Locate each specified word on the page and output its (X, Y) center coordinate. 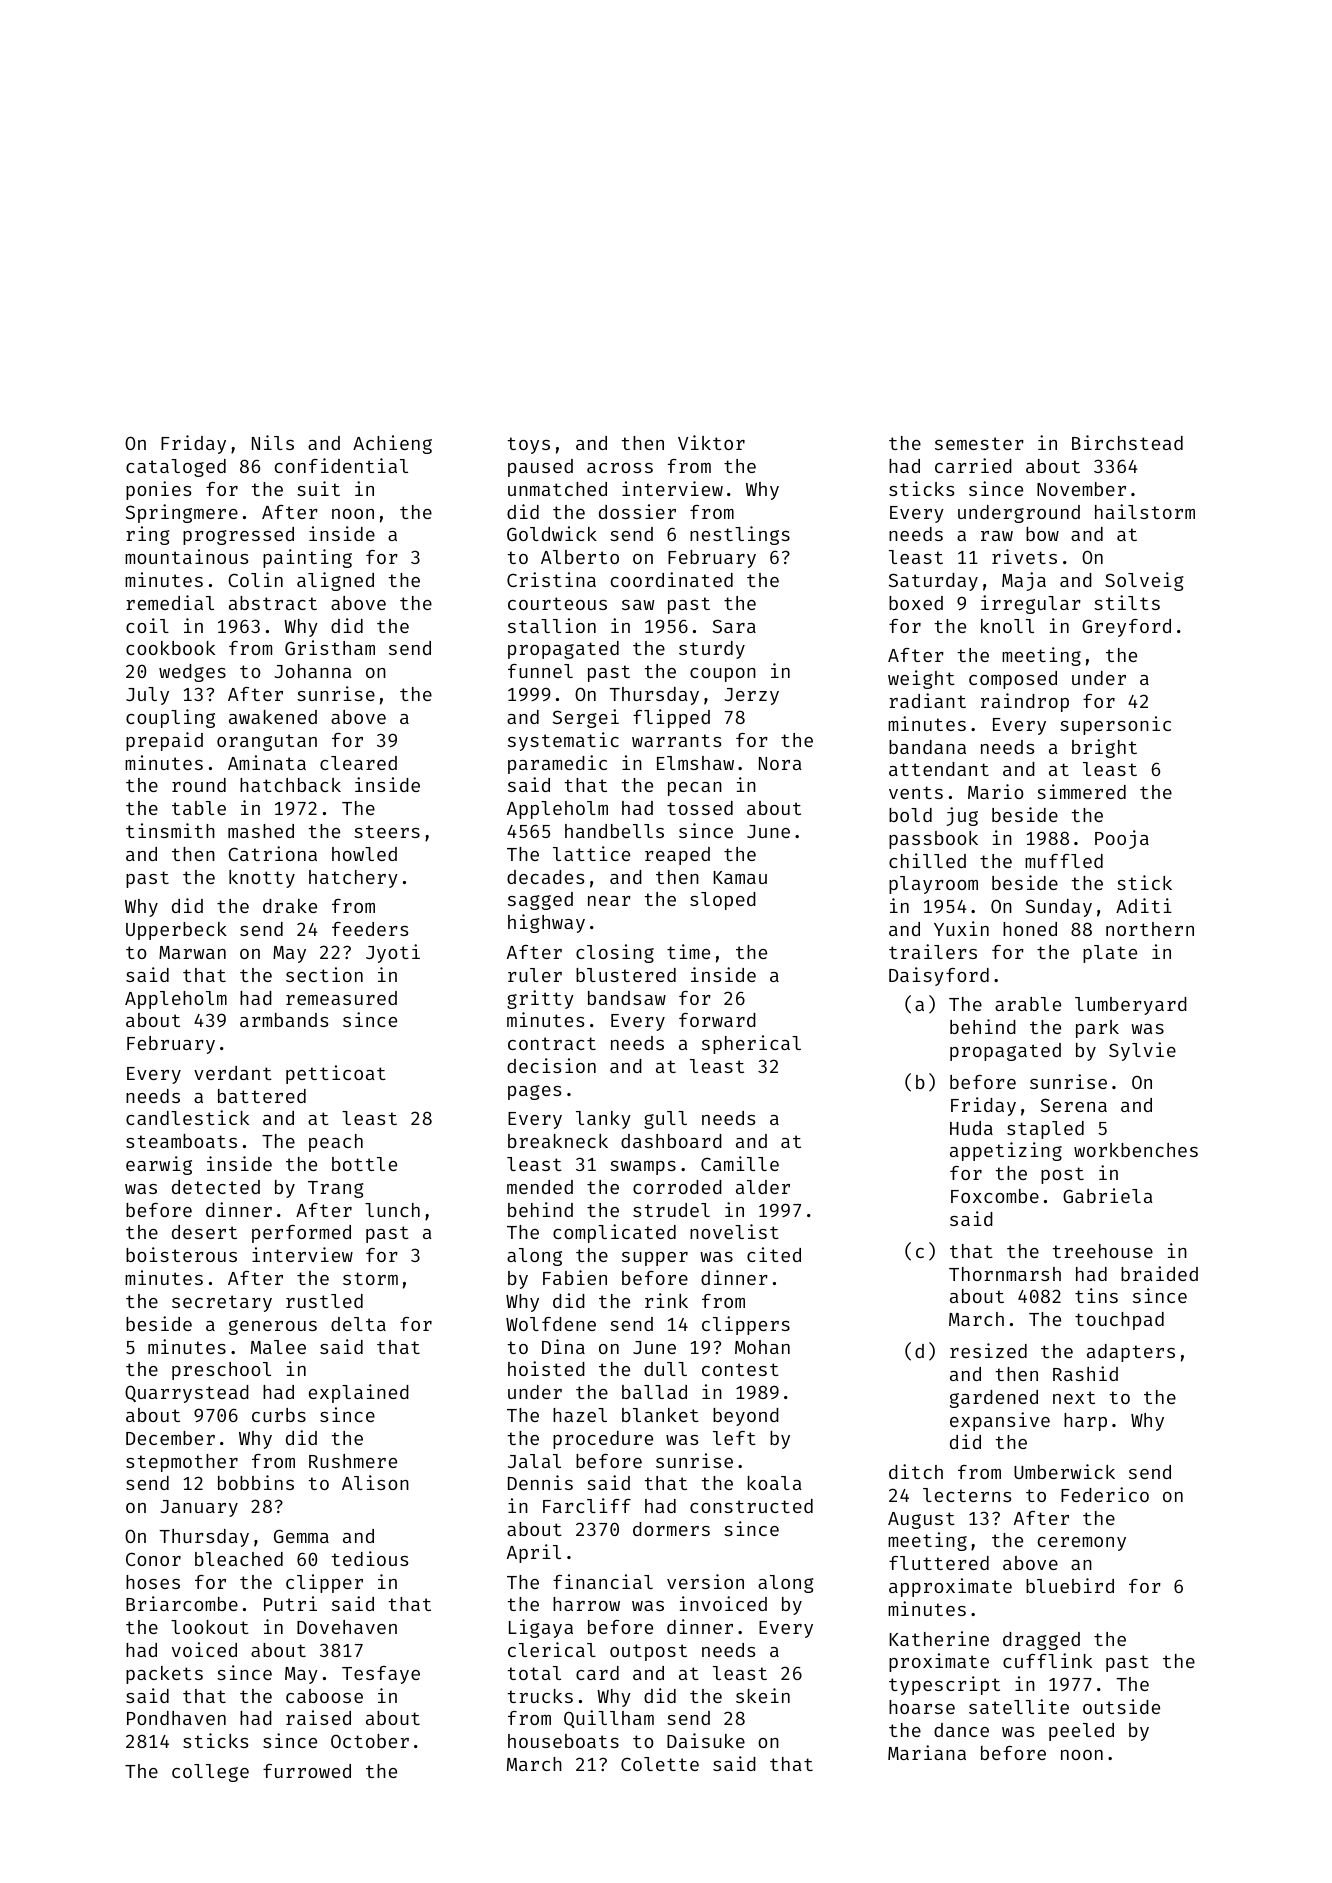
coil (147, 625)
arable (1028, 1004)
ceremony (1082, 1544)
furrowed (307, 1771)
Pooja (1122, 839)
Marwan (192, 952)
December (170, 1438)
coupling (170, 718)
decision (551, 1065)
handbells (614, 831)
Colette (660, 1764)
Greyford (1126, 628)
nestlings (740, 535)
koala (775, 1483)
